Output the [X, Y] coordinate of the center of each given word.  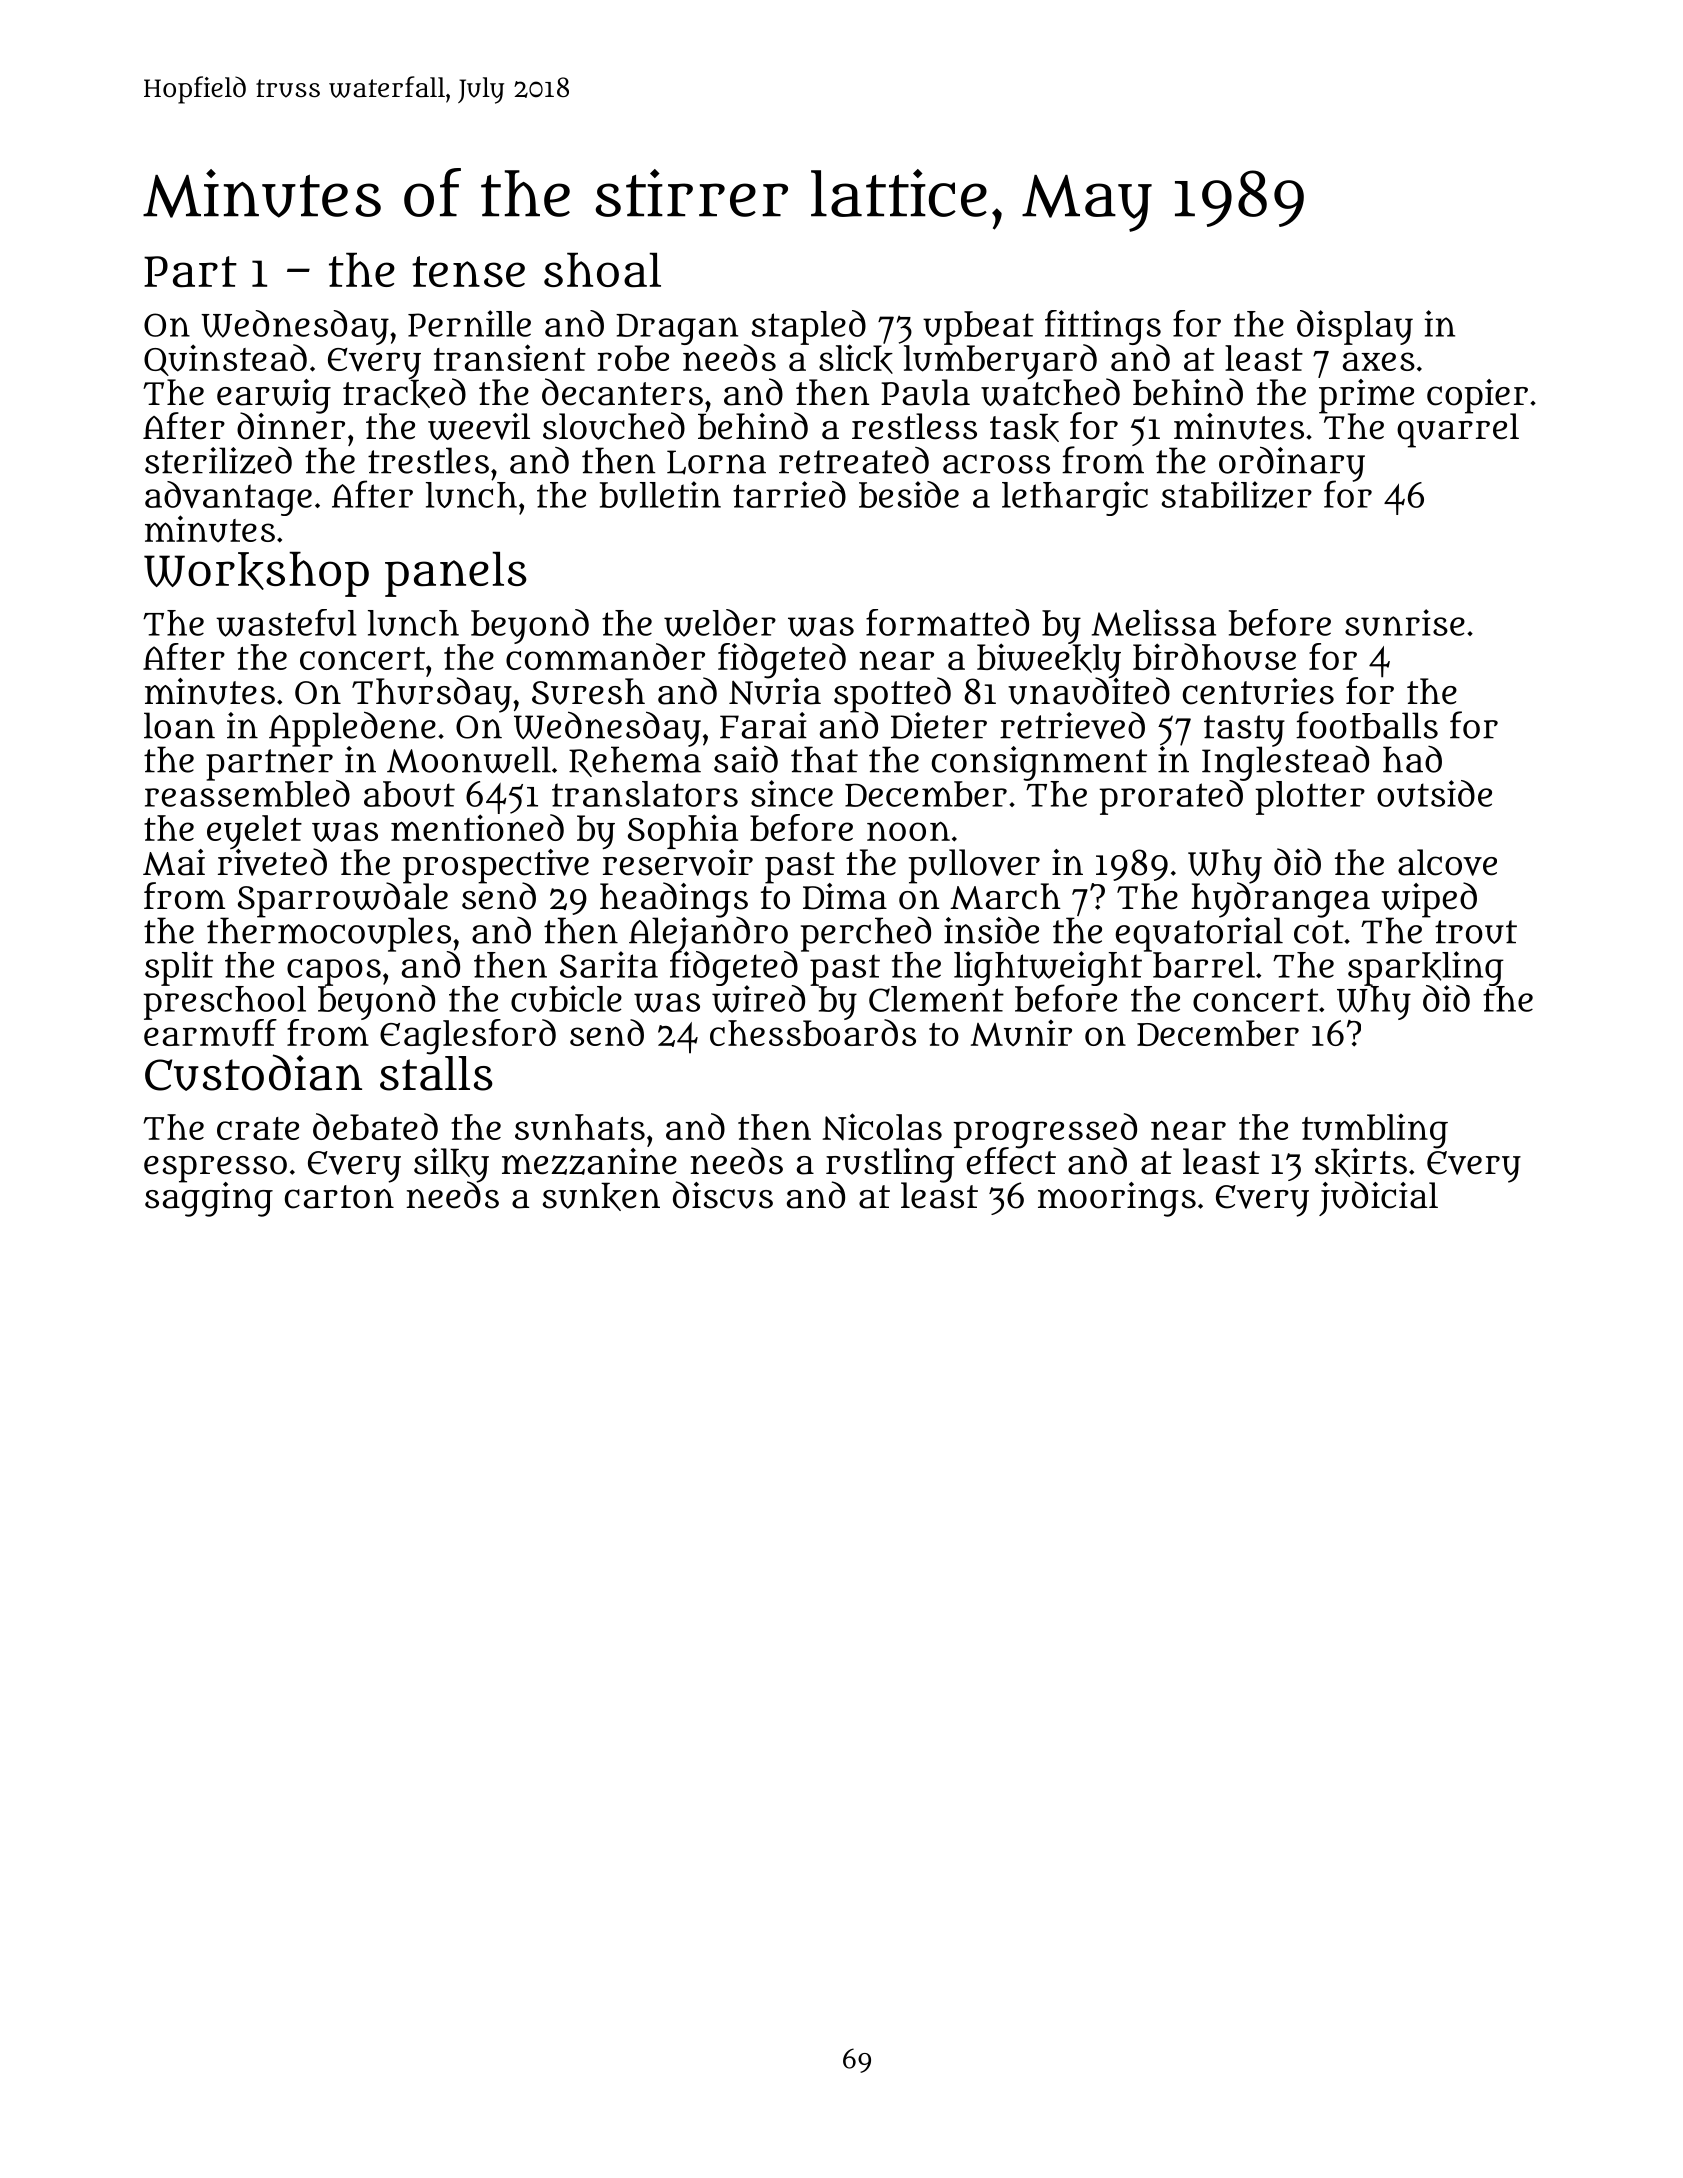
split [179, 968]
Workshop [256, 574]
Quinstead [225, 360]
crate [258, 1128]
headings [674, 899]
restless [914, 426]
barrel [1204, 965]
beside [909, 494]
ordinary [1292, 463]
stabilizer [1237, 495]
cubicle [566, 998]
